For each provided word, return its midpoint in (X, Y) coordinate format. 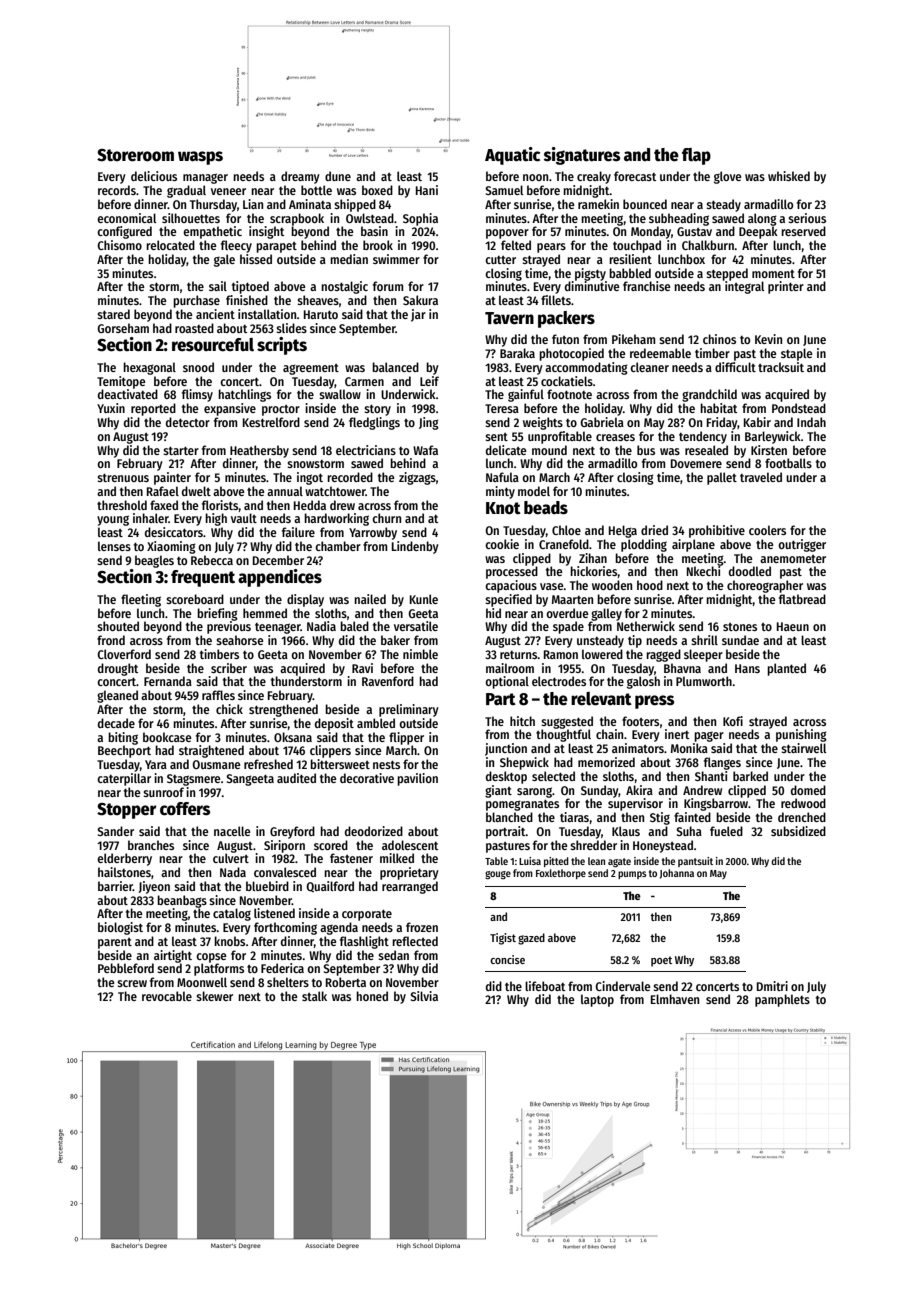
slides (291, 328)
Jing (429, 423)
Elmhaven (675, 999)
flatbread (802, 599)
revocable (167, 996)
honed (372, 996)
